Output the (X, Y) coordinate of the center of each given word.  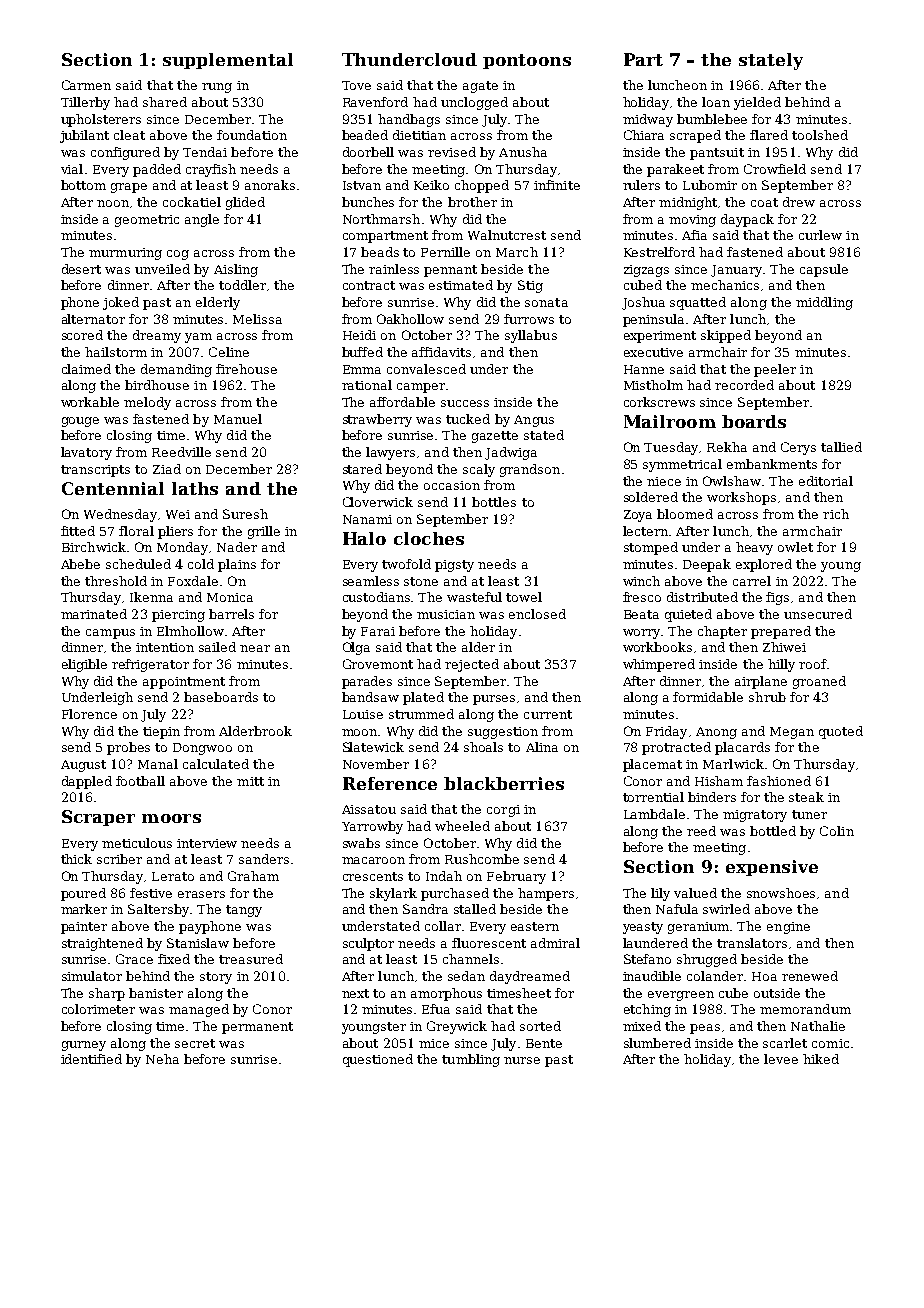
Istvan (362, 185)
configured (125, 153)
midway (648, 120)
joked (121, 303)
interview (207, 843)
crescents (373, 876)
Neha (162, 1059)
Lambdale (654, 814)
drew (799, 202)
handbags (409, 120)
